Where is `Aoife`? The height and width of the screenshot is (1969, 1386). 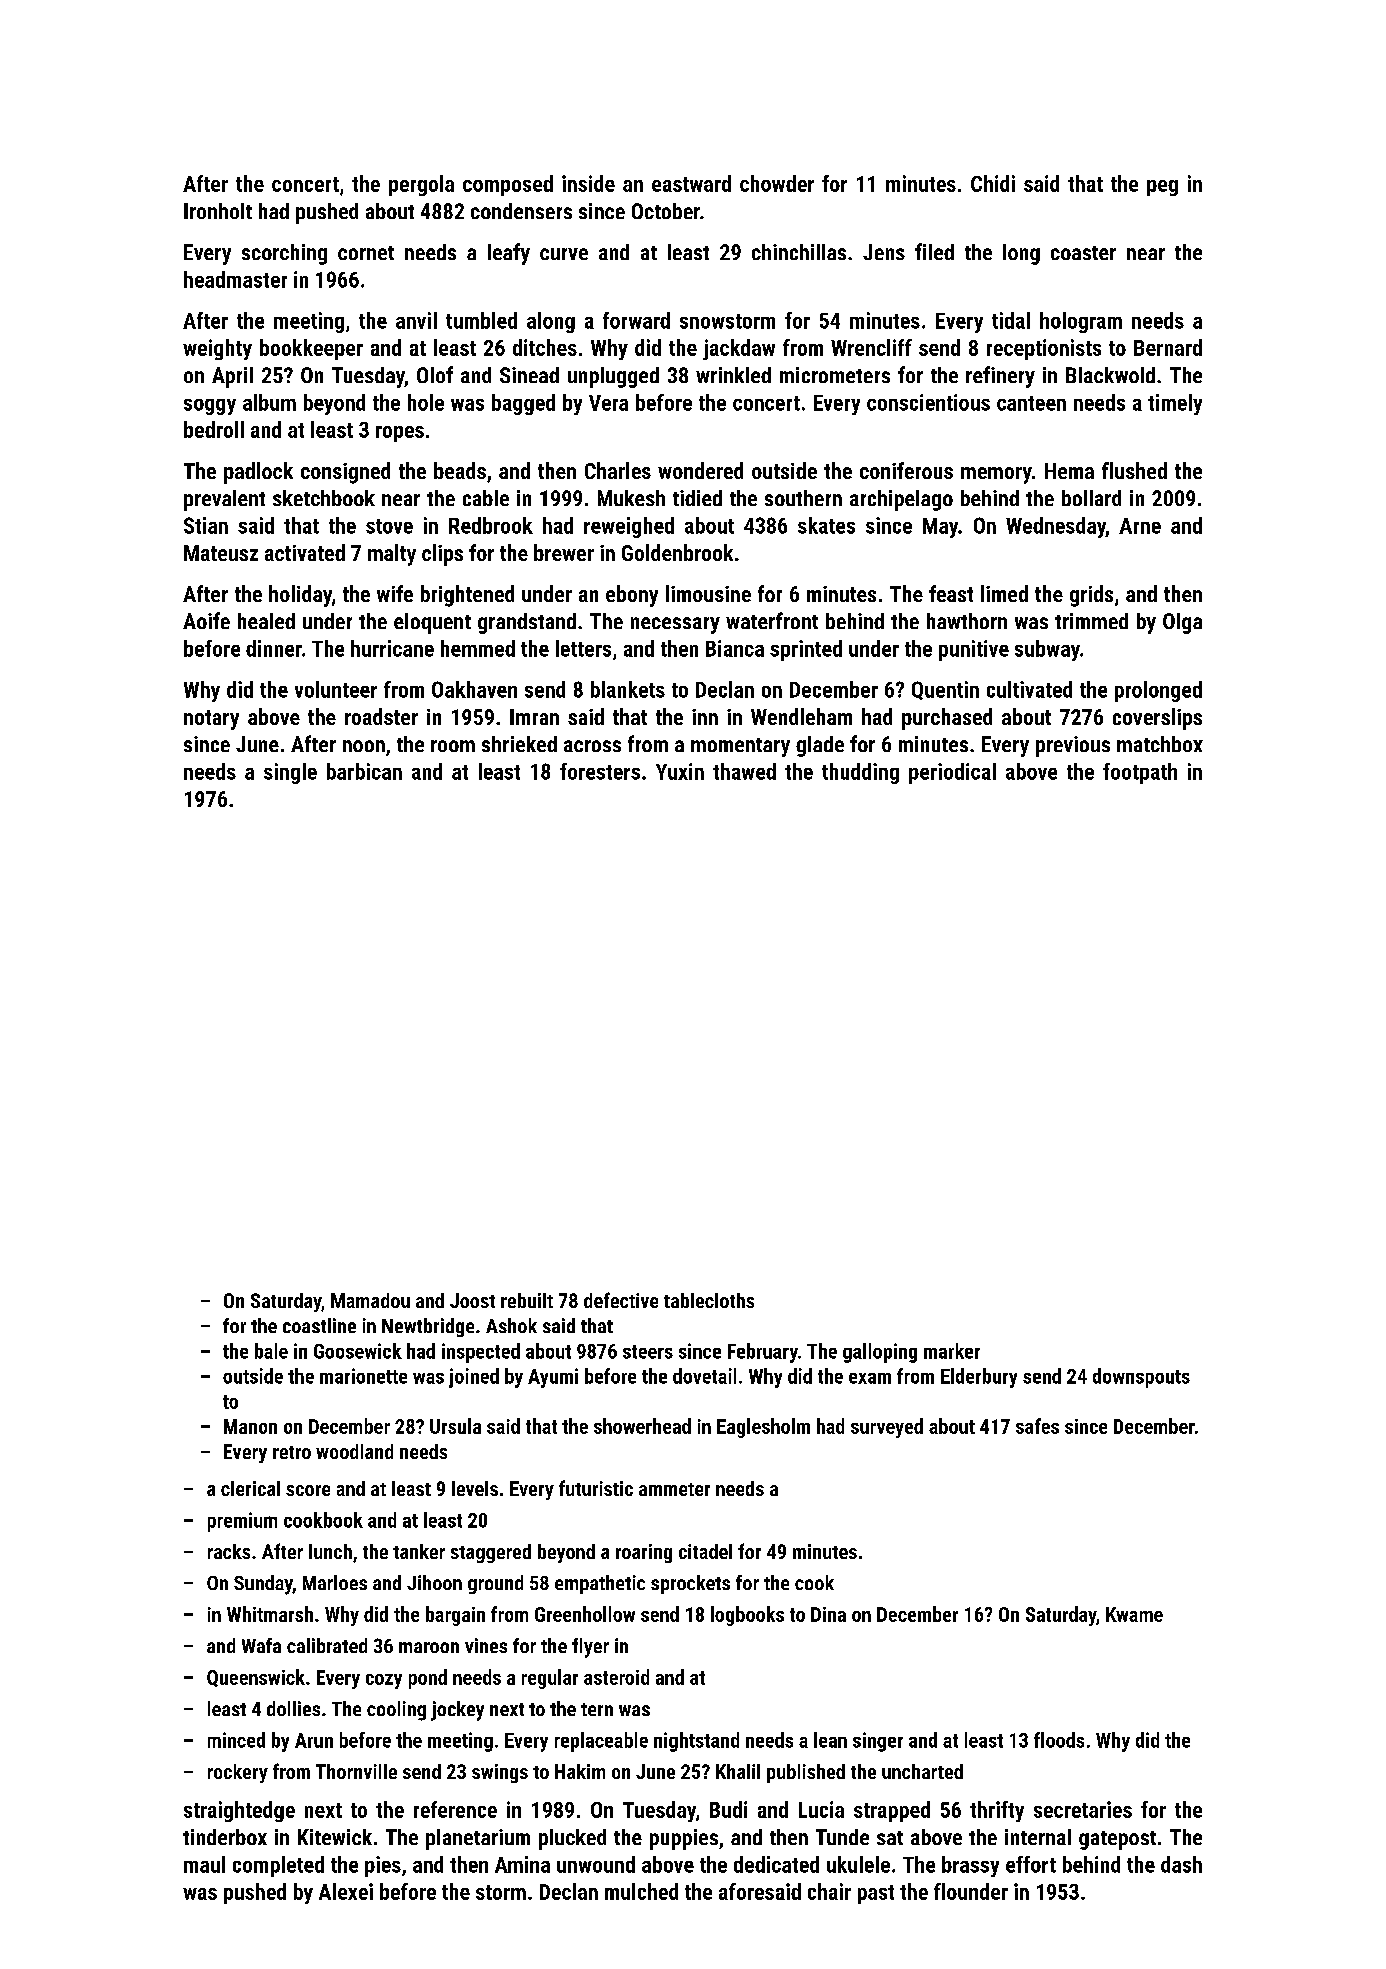 Aoife is located at coordinates (206, 620).
